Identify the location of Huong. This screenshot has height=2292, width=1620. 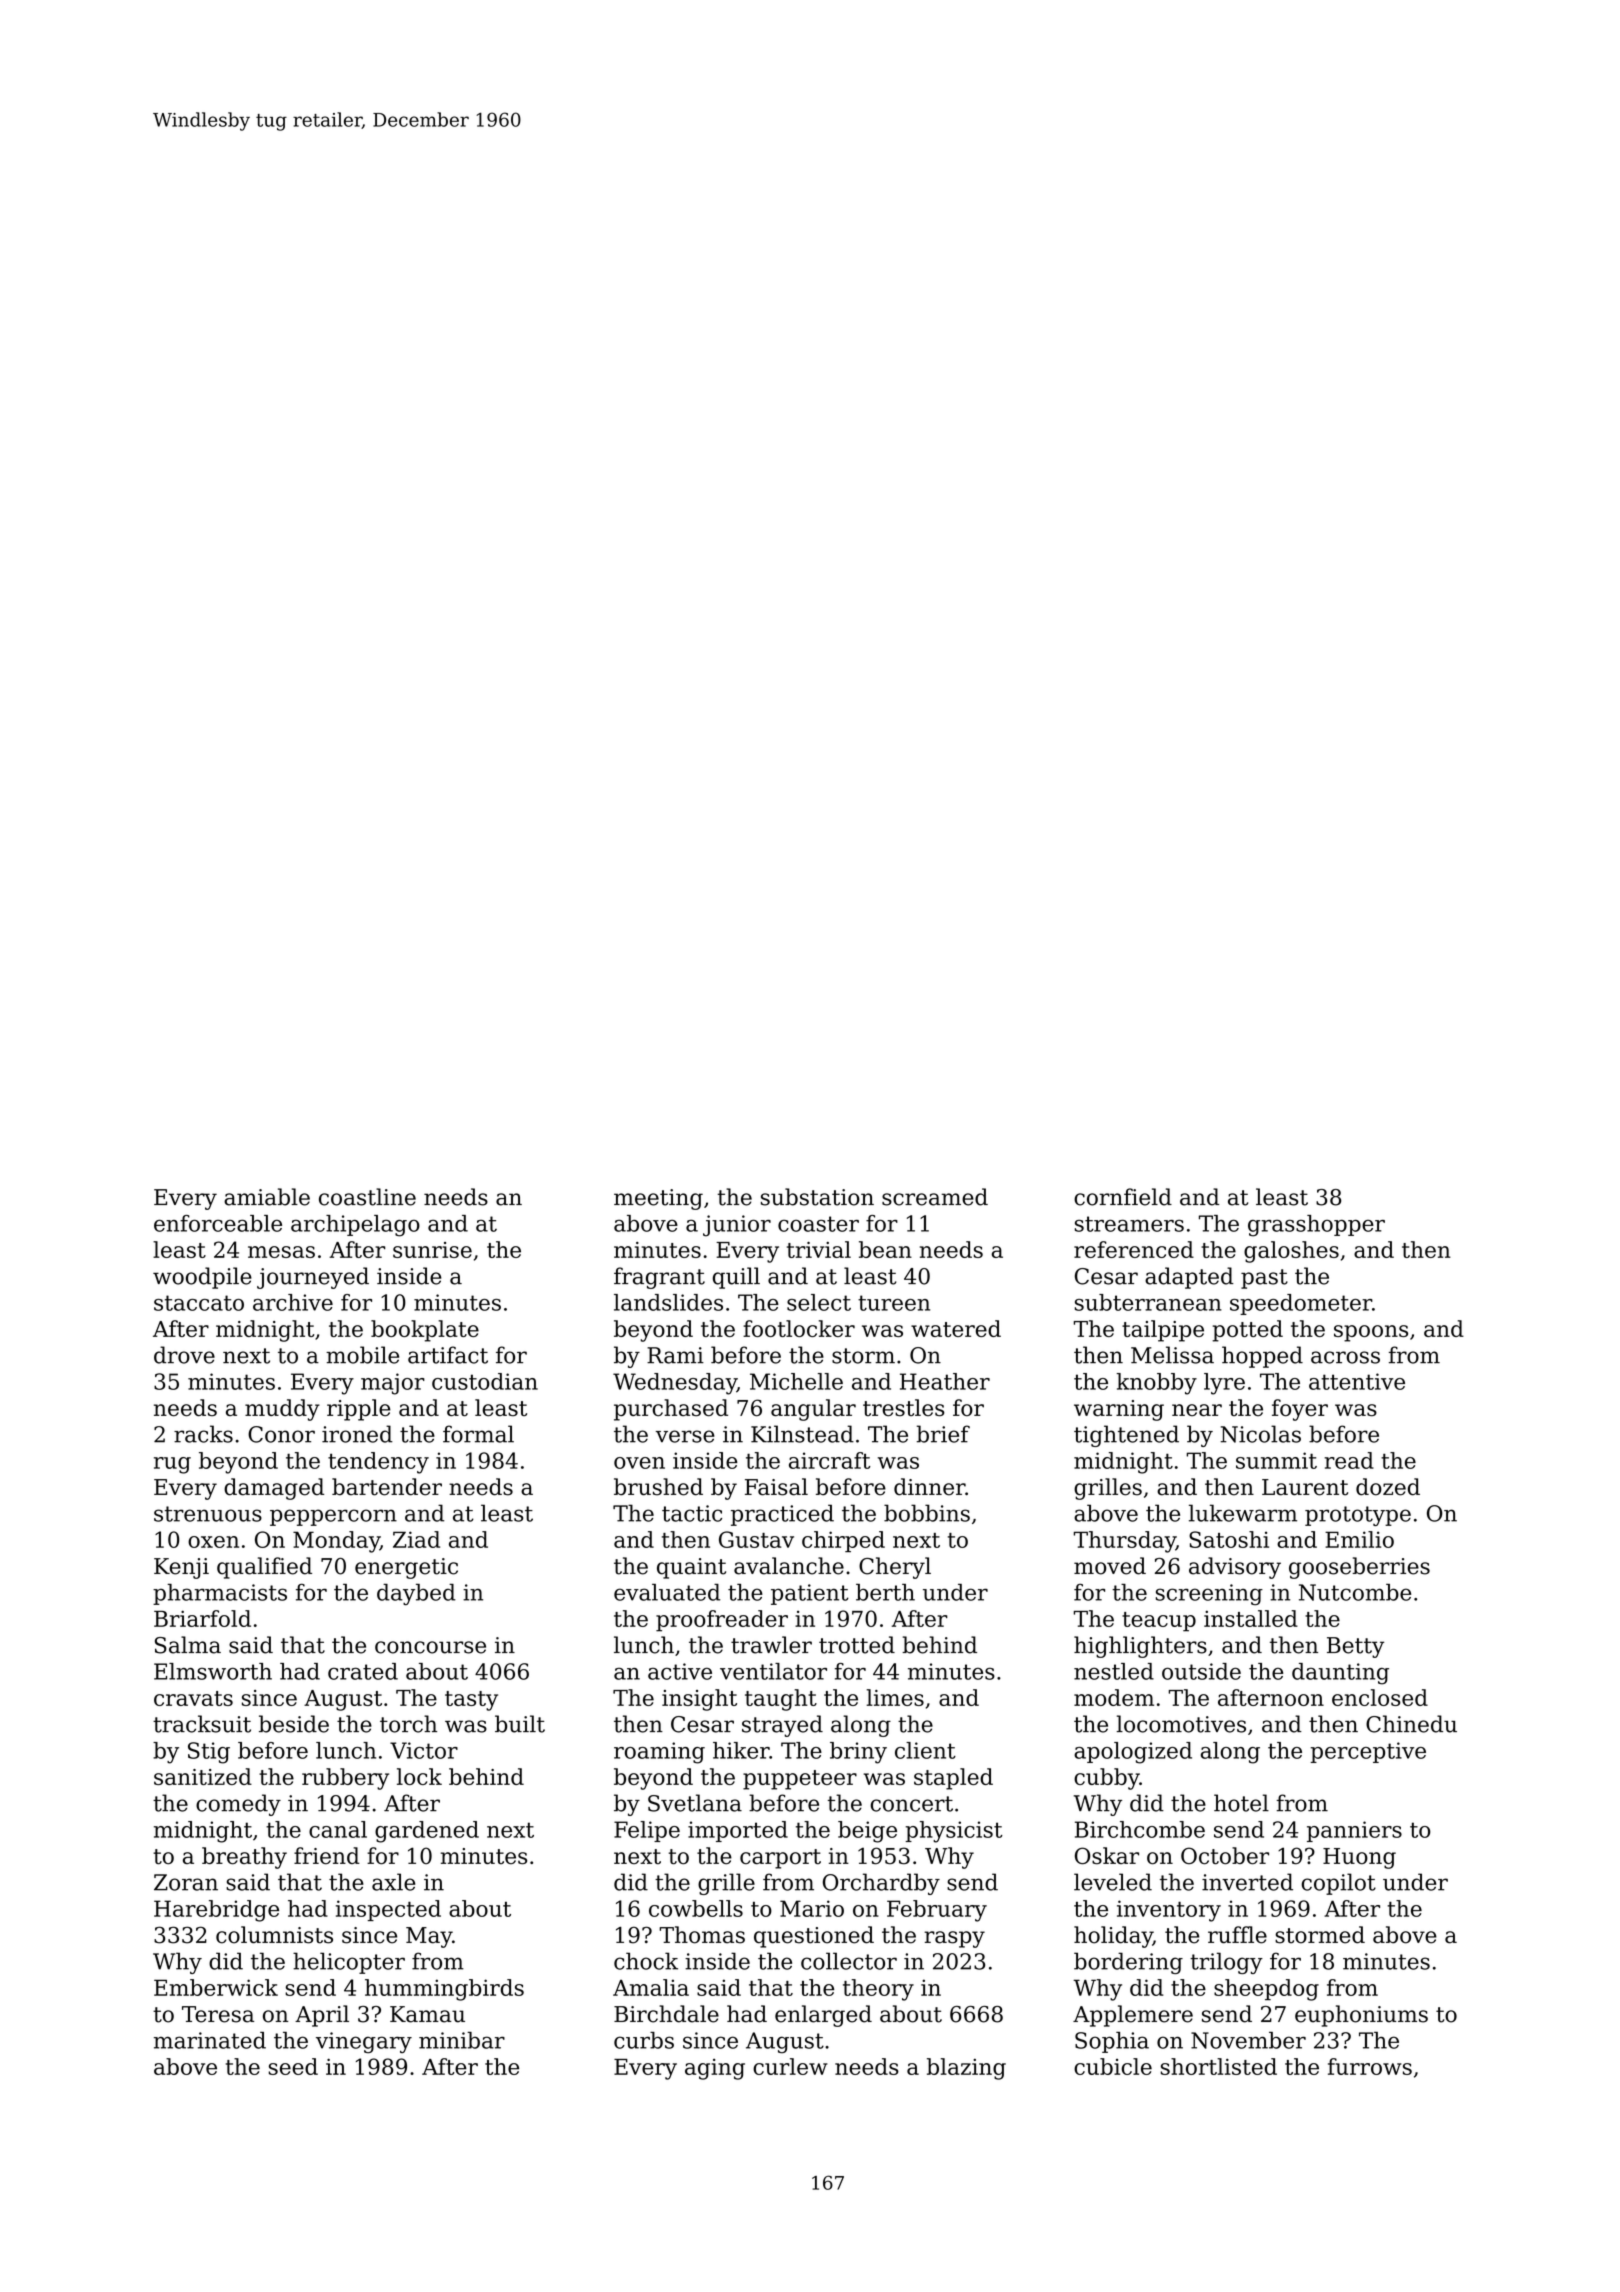
(1359, 1858).
